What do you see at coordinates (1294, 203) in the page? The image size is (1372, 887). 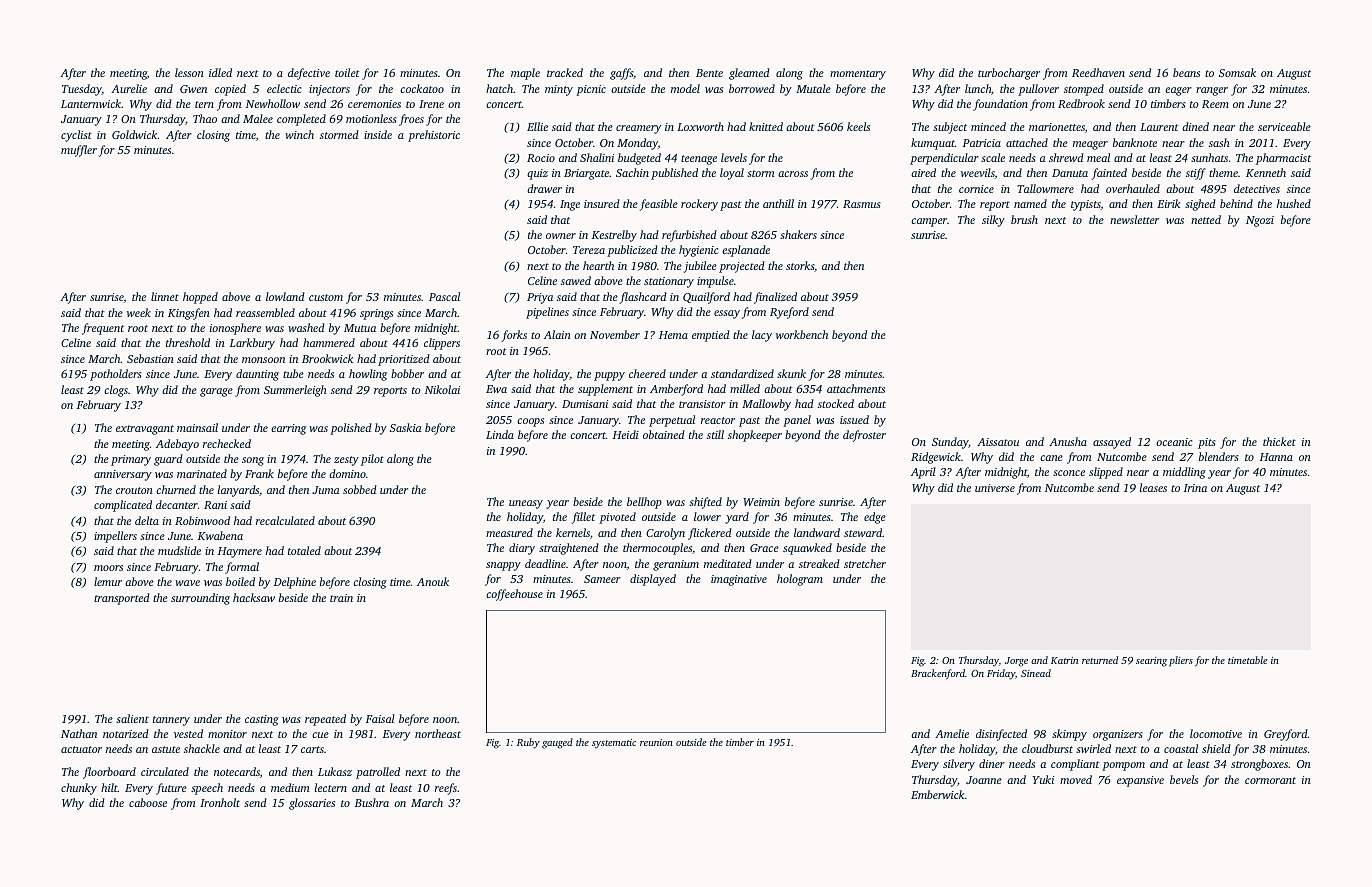 I see `hushed` at bounding box center [1294, 203].
